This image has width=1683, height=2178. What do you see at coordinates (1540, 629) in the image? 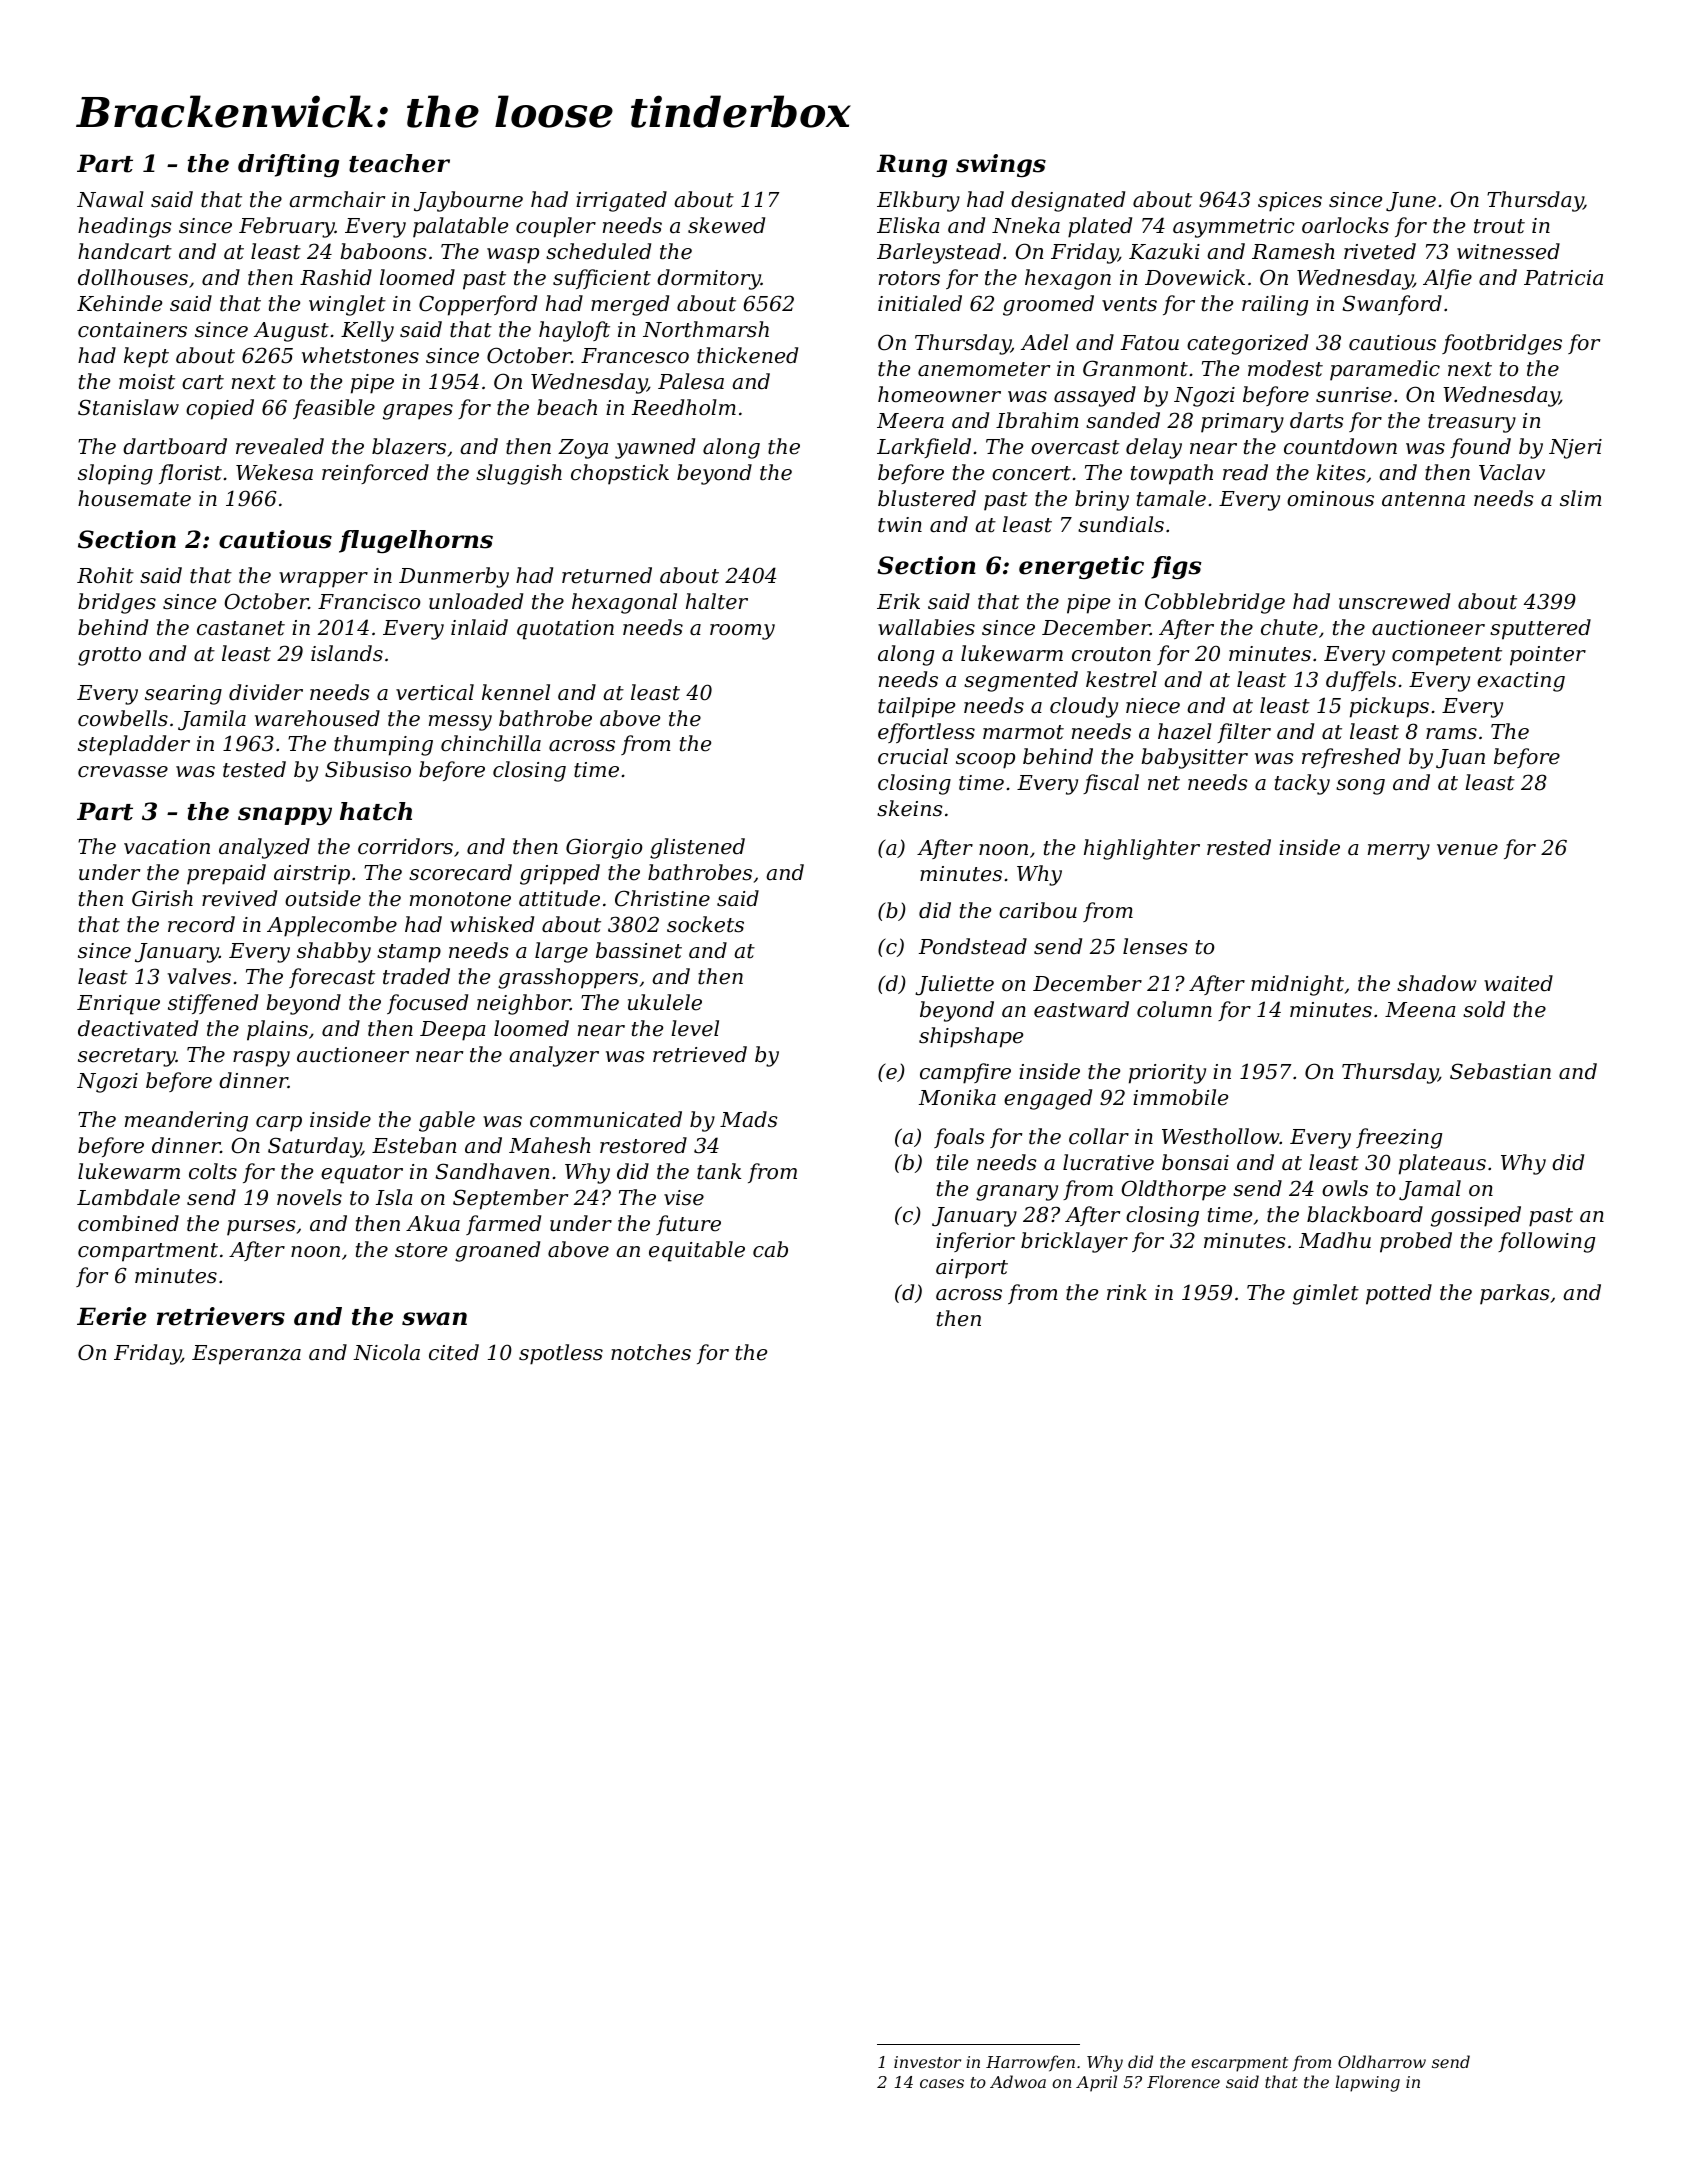
I see `sputtered` at bounding box center [1540, 629].
